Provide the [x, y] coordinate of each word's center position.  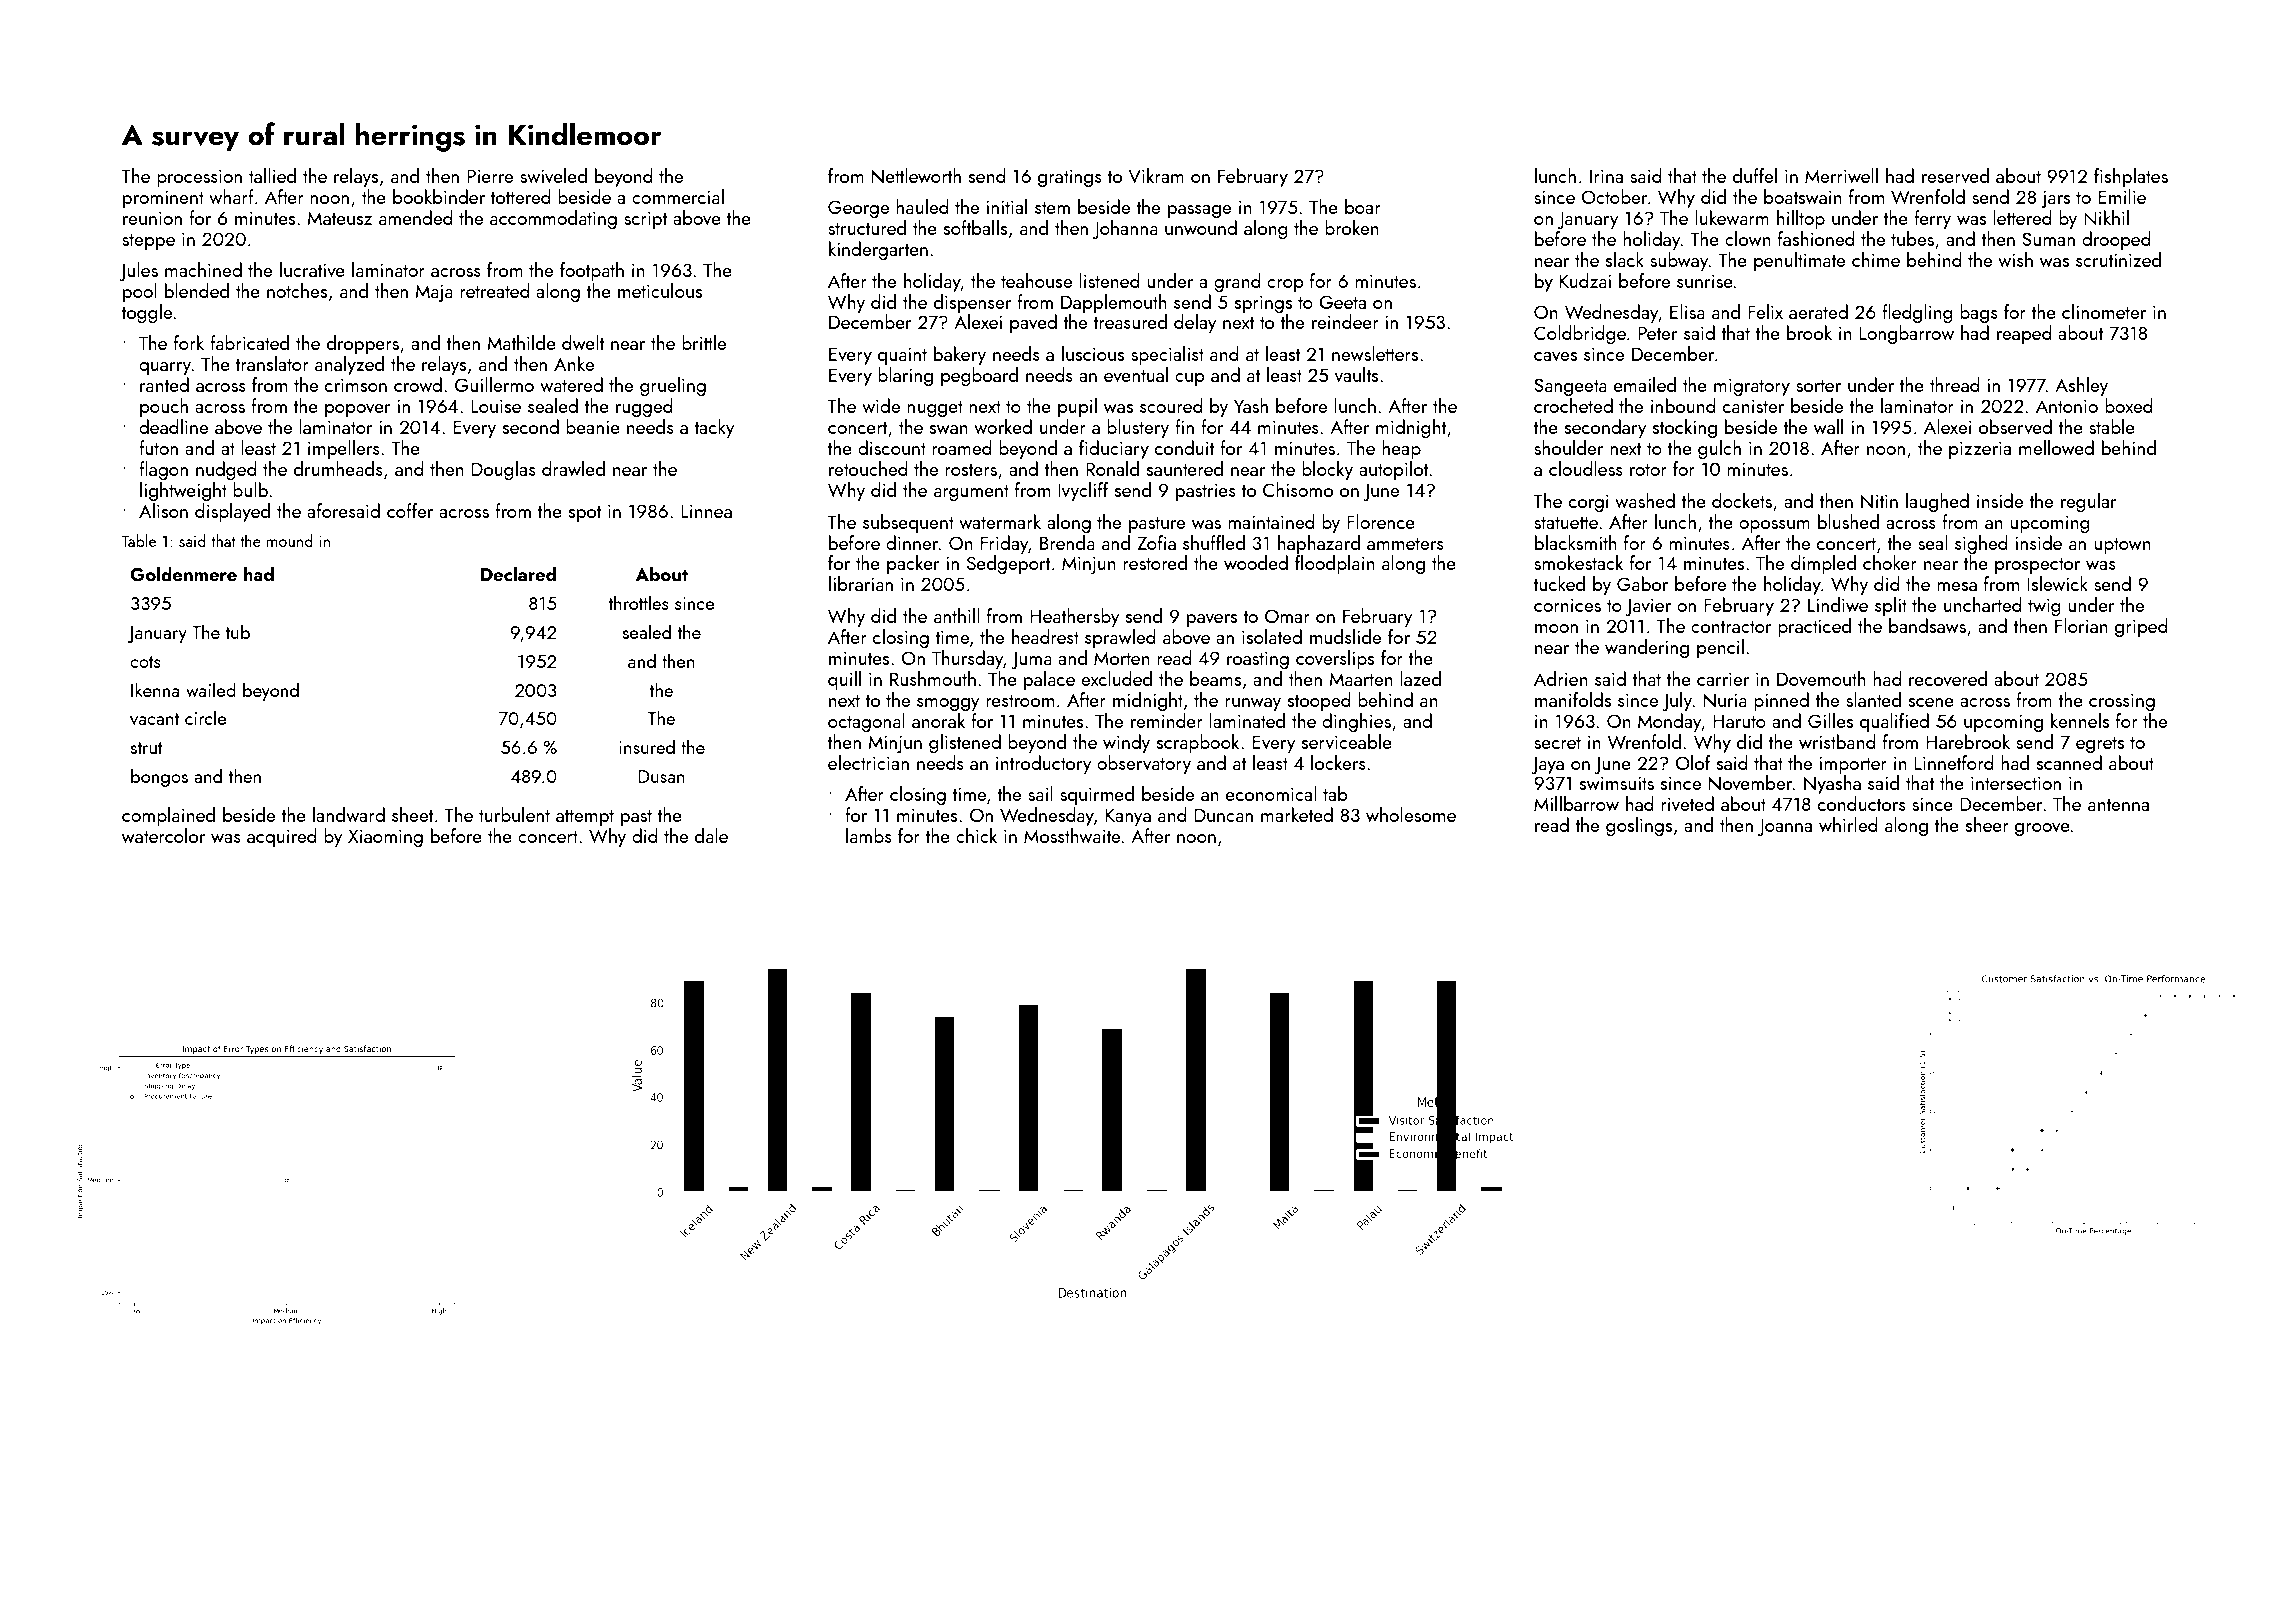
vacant [154, 719]
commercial [678, 196]
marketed [1297, 814]
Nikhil [2106, 218]
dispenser [972, 303]
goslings [1639, 826]
